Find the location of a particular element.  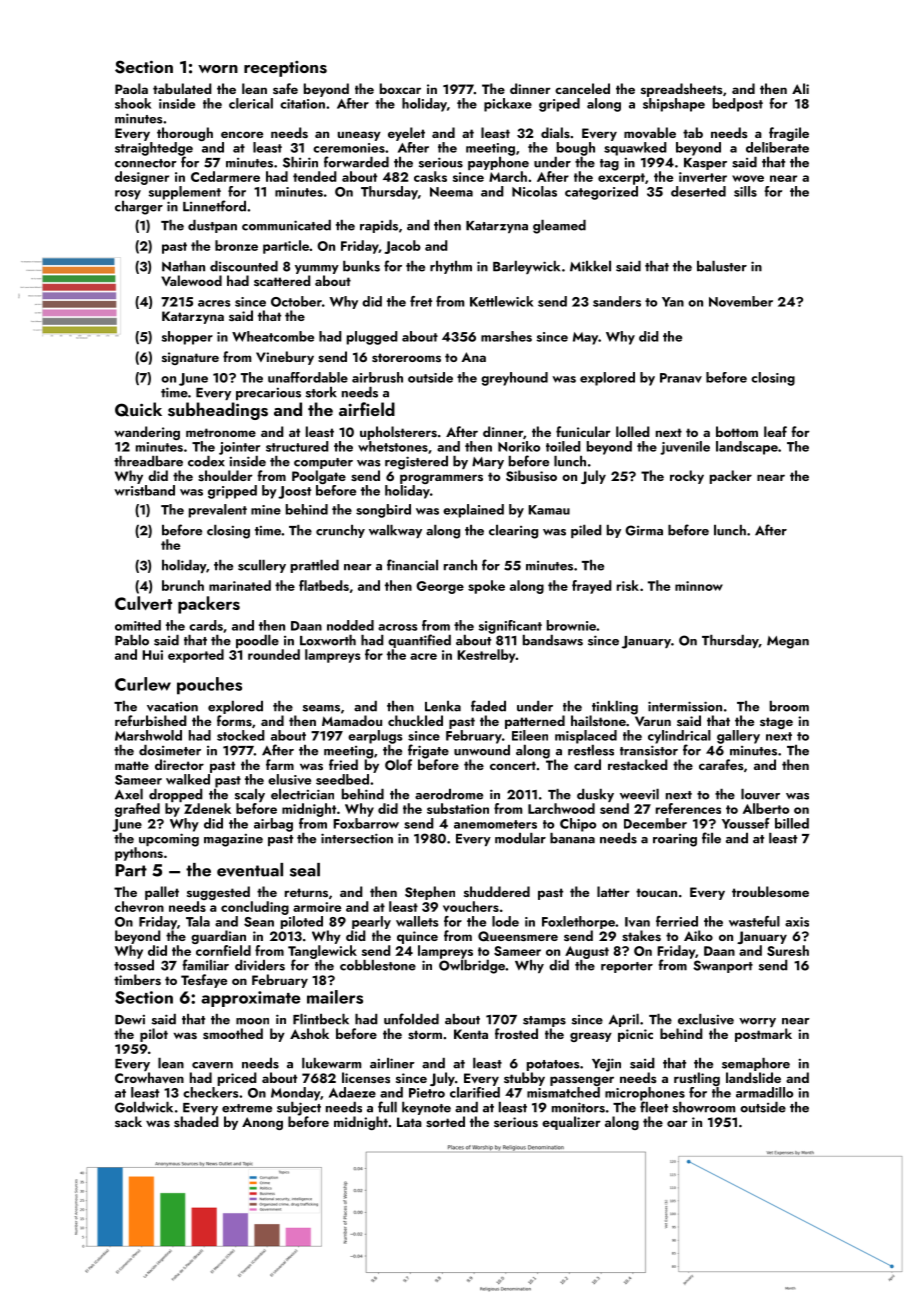

Lata is located at coordinates (409, 1122).
